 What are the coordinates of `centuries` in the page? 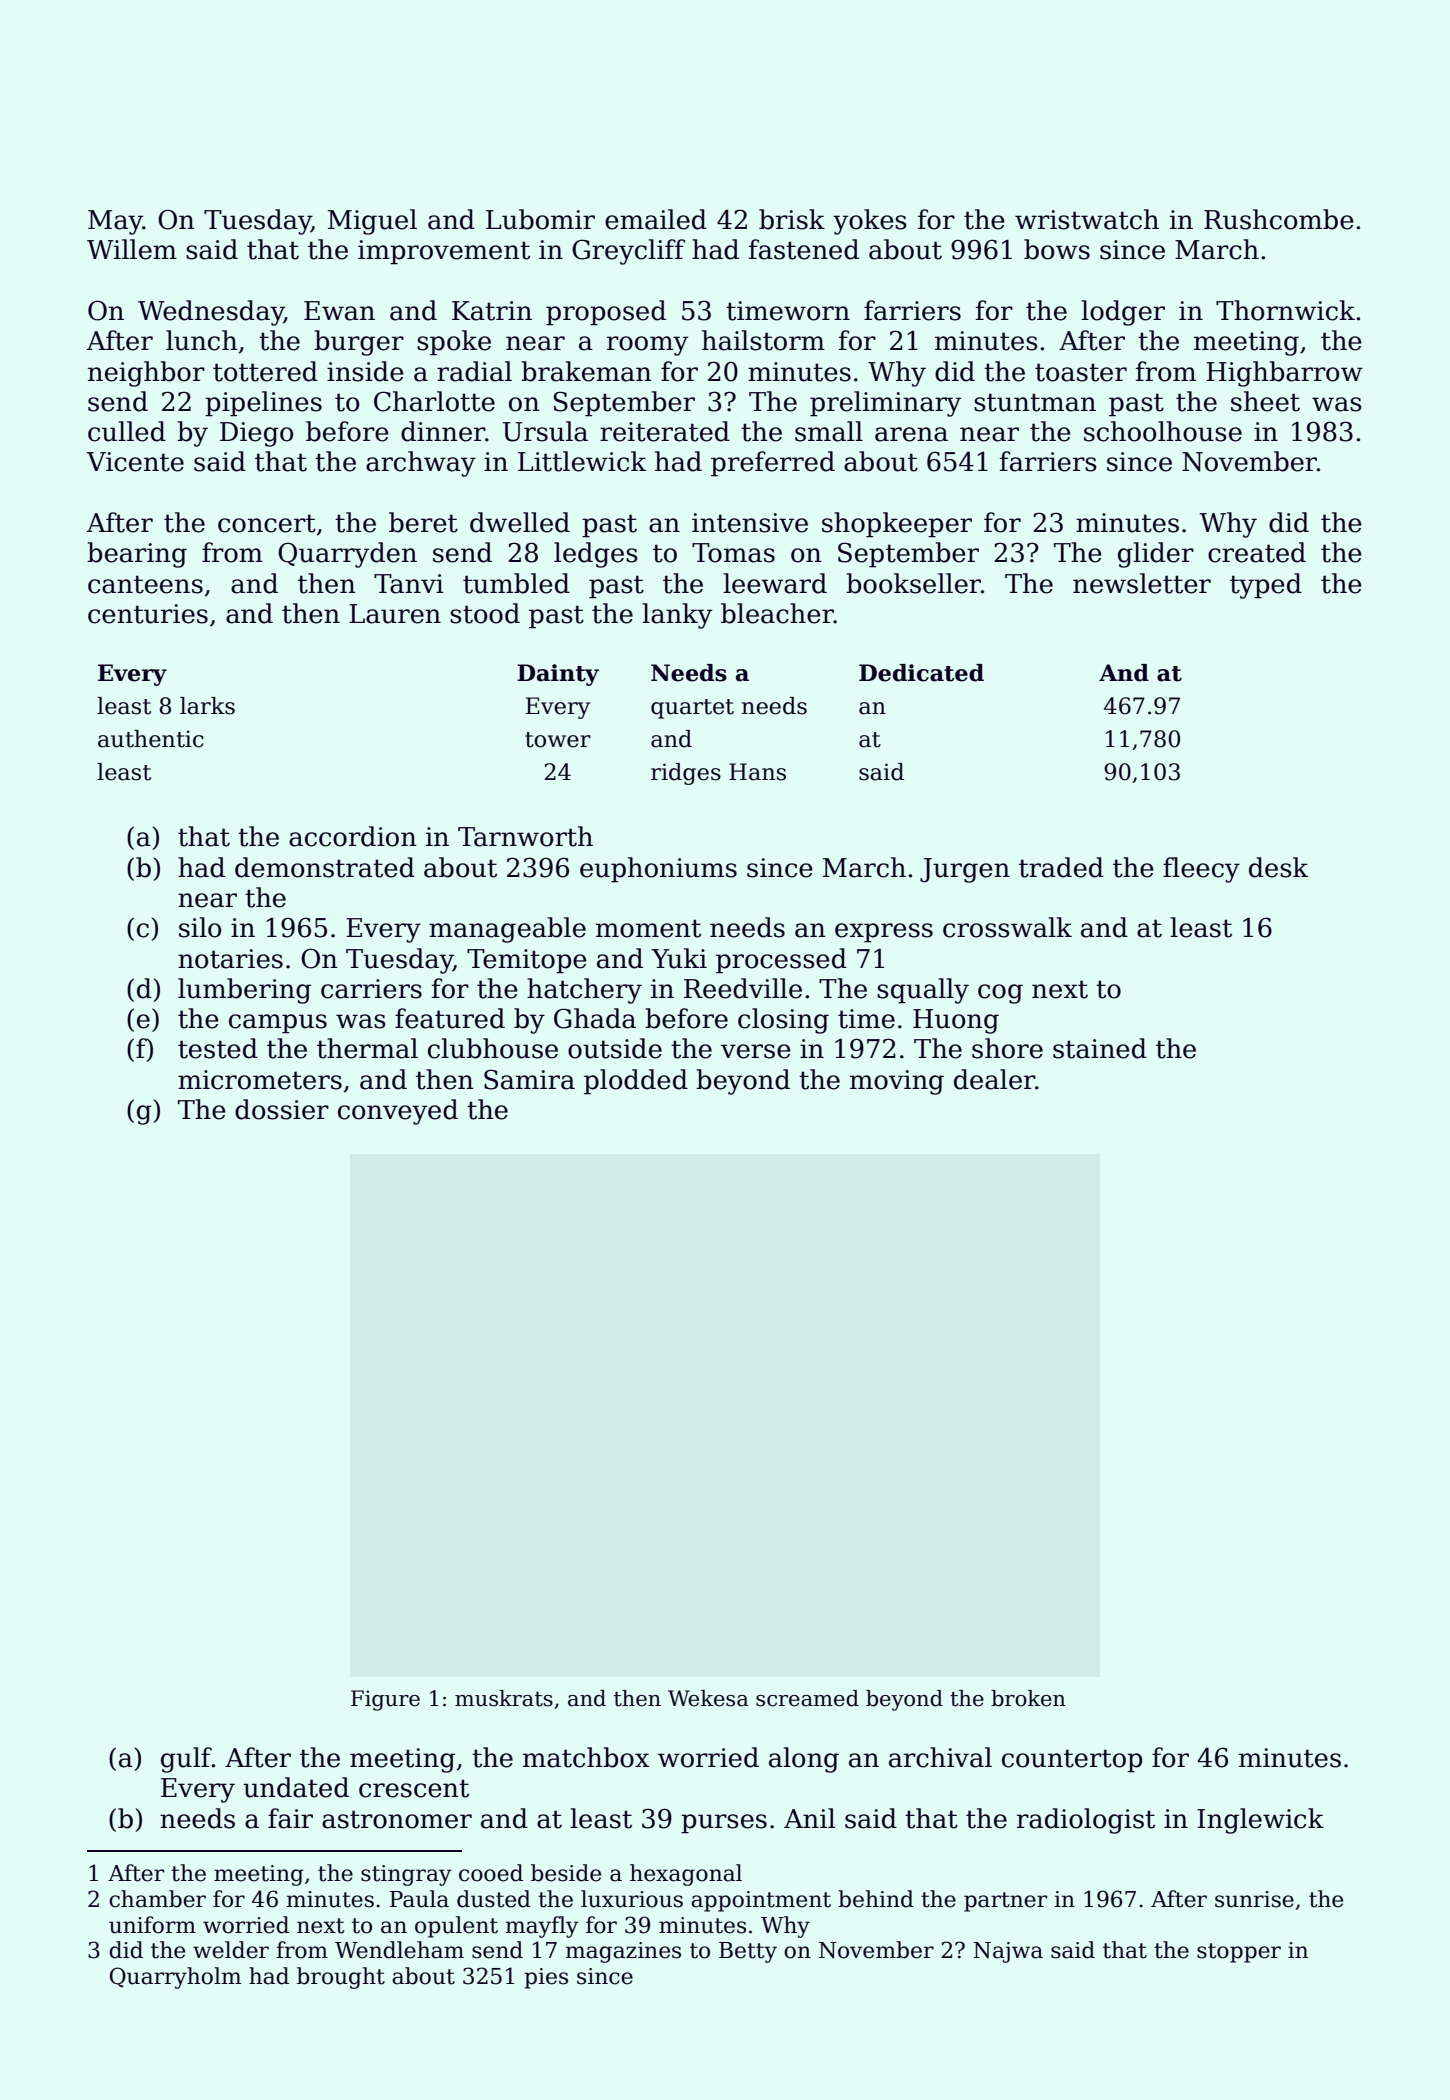 It's located at (148, 614).
